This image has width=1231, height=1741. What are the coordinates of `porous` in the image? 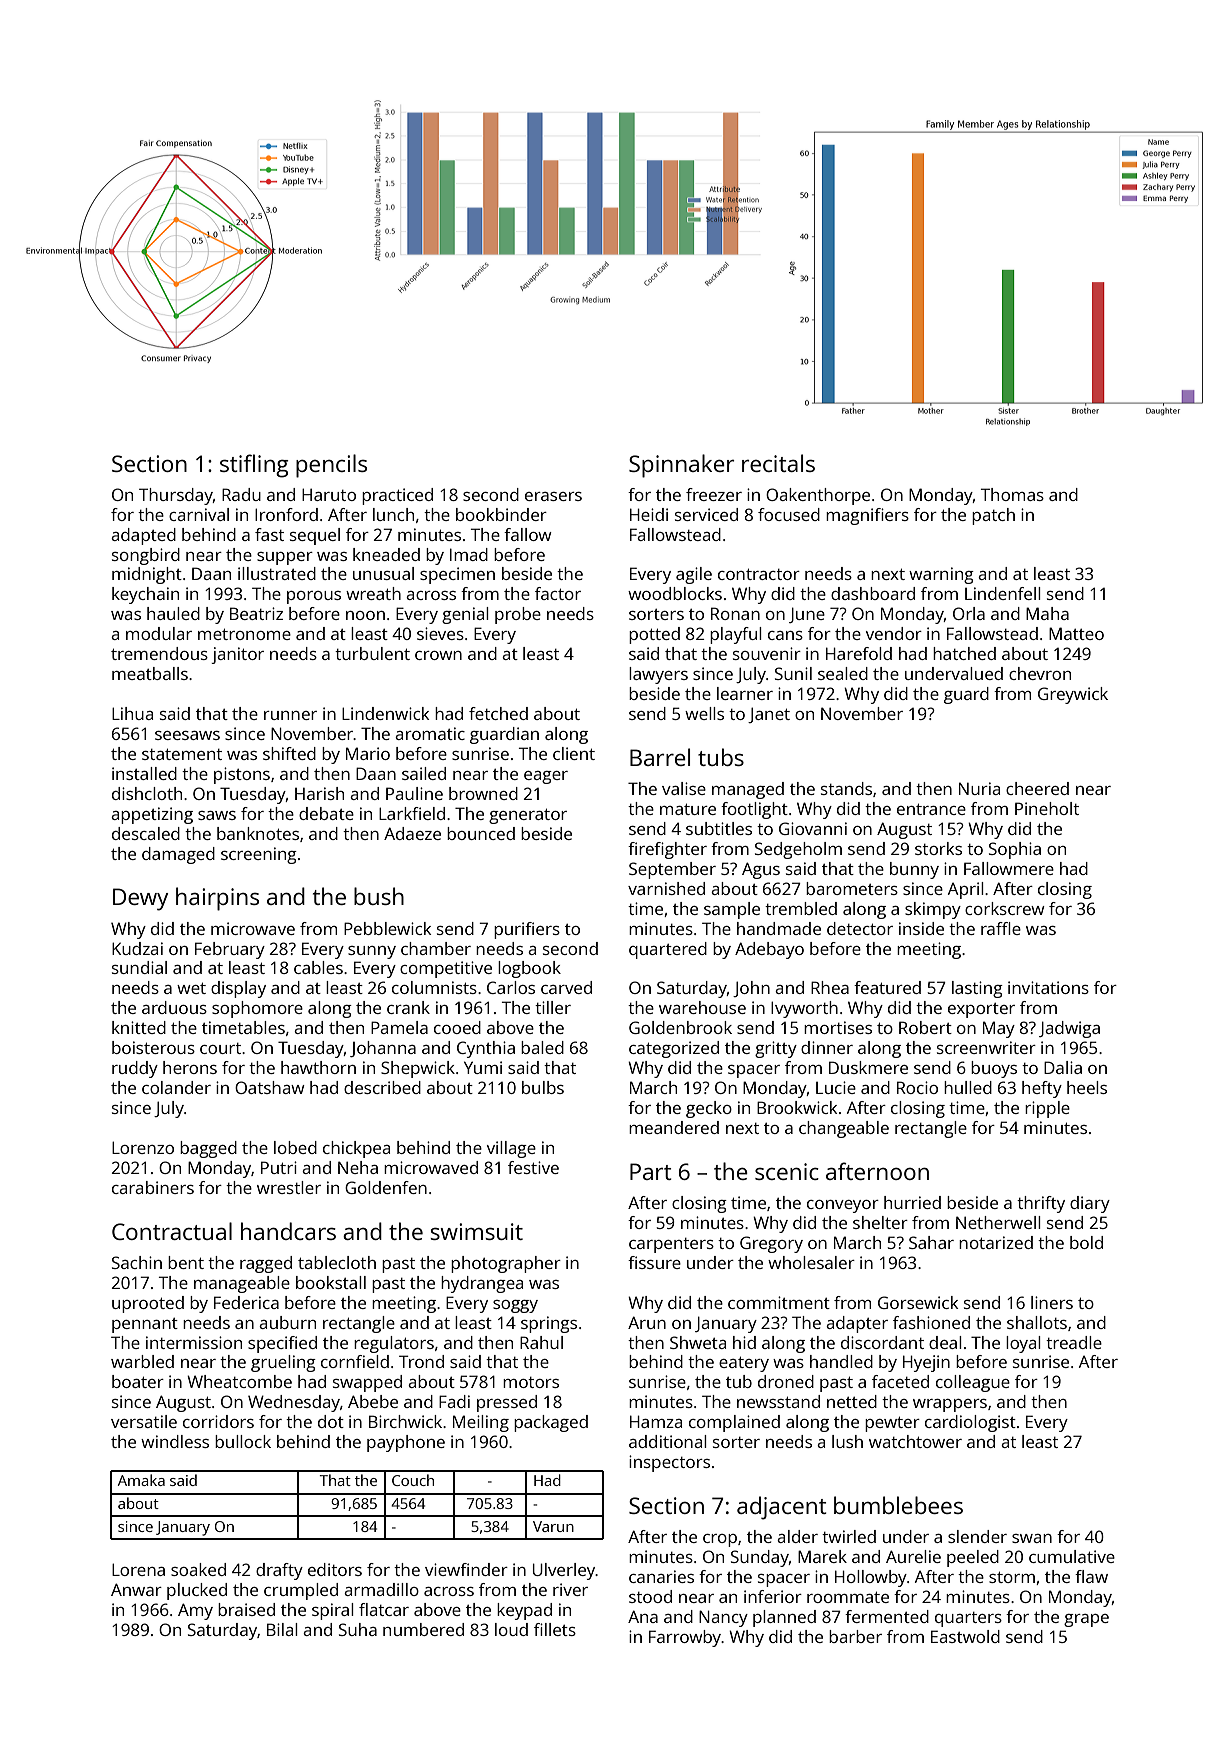 It's located at (314, 597).
